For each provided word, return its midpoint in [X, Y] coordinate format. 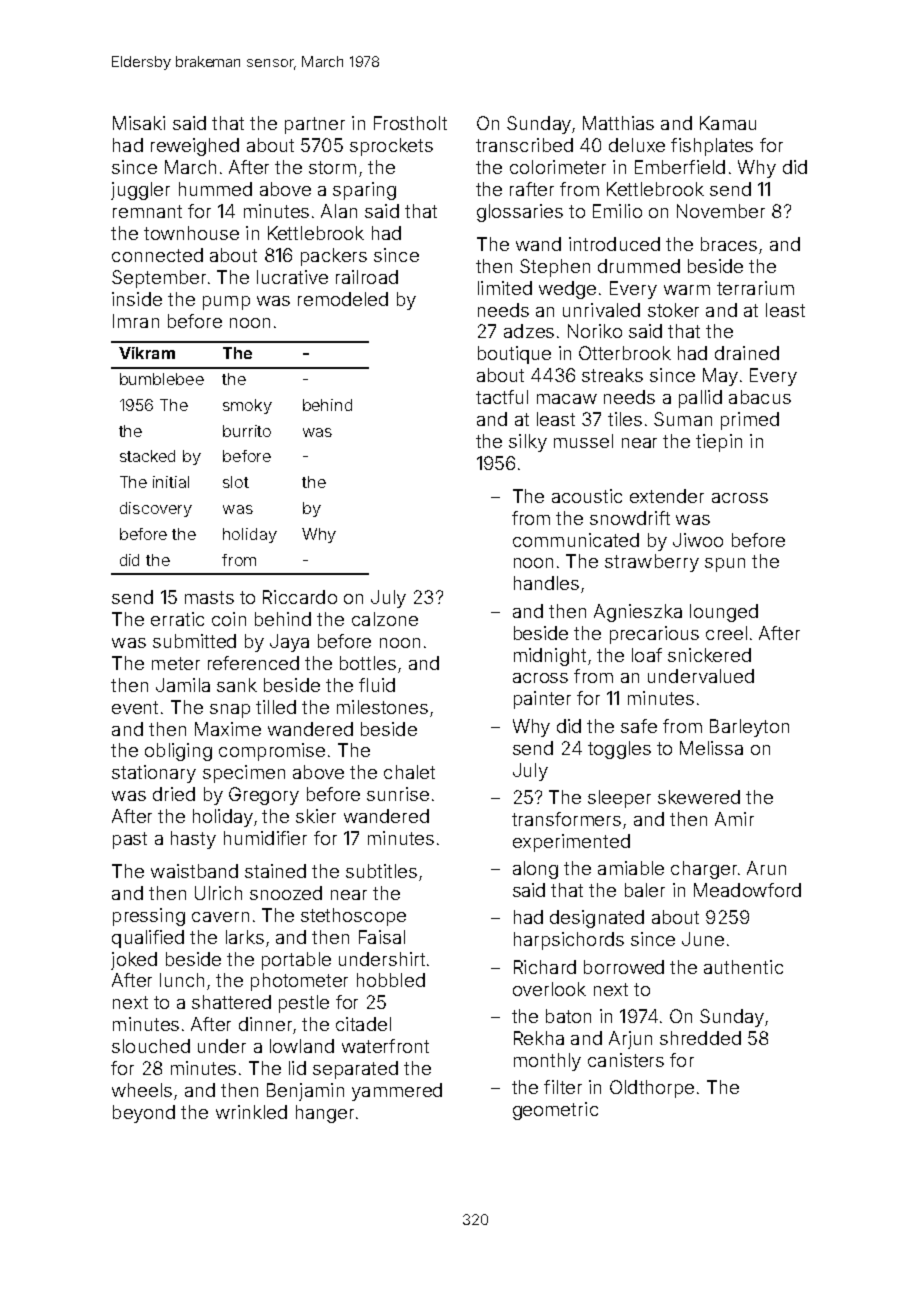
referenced [253, 663]
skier [316, 816]
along [535, 870]
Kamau [728, 123]
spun [725, 565]
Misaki [139, 123]
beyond [144, 1114]
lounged [724, 613]
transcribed [524, 145]
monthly [547, 1062]
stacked [147, 456]
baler [645, 890]
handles [546, 583]
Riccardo [300, 597]
